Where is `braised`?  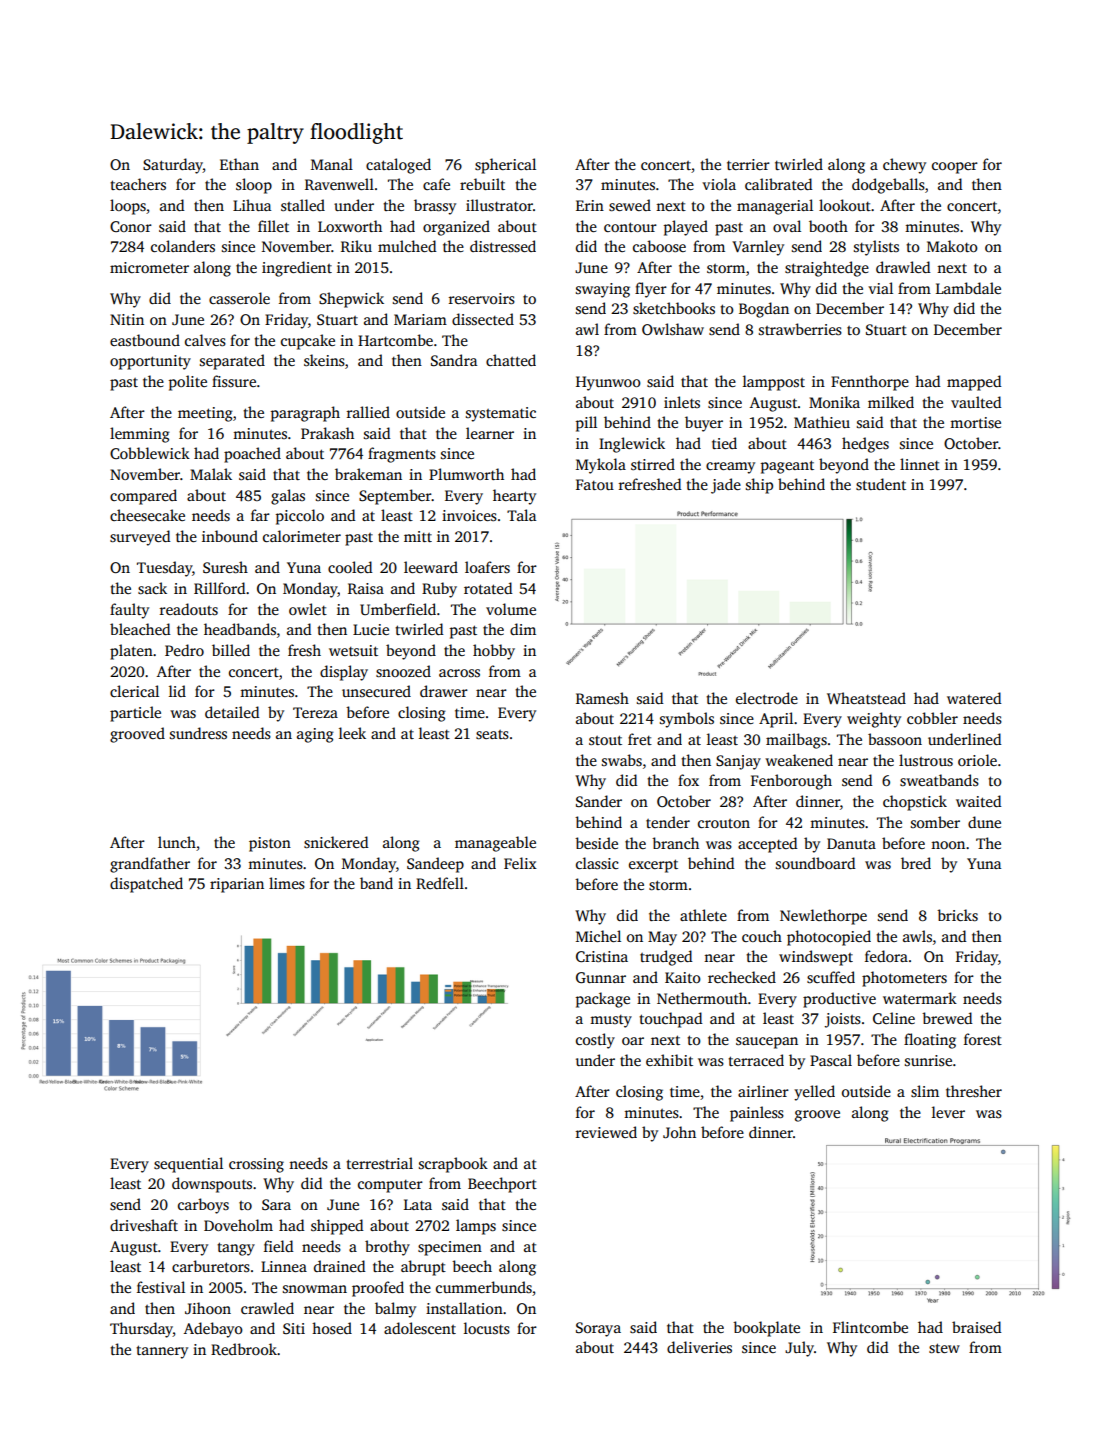 braised is located at coordinates (977, 1327).
